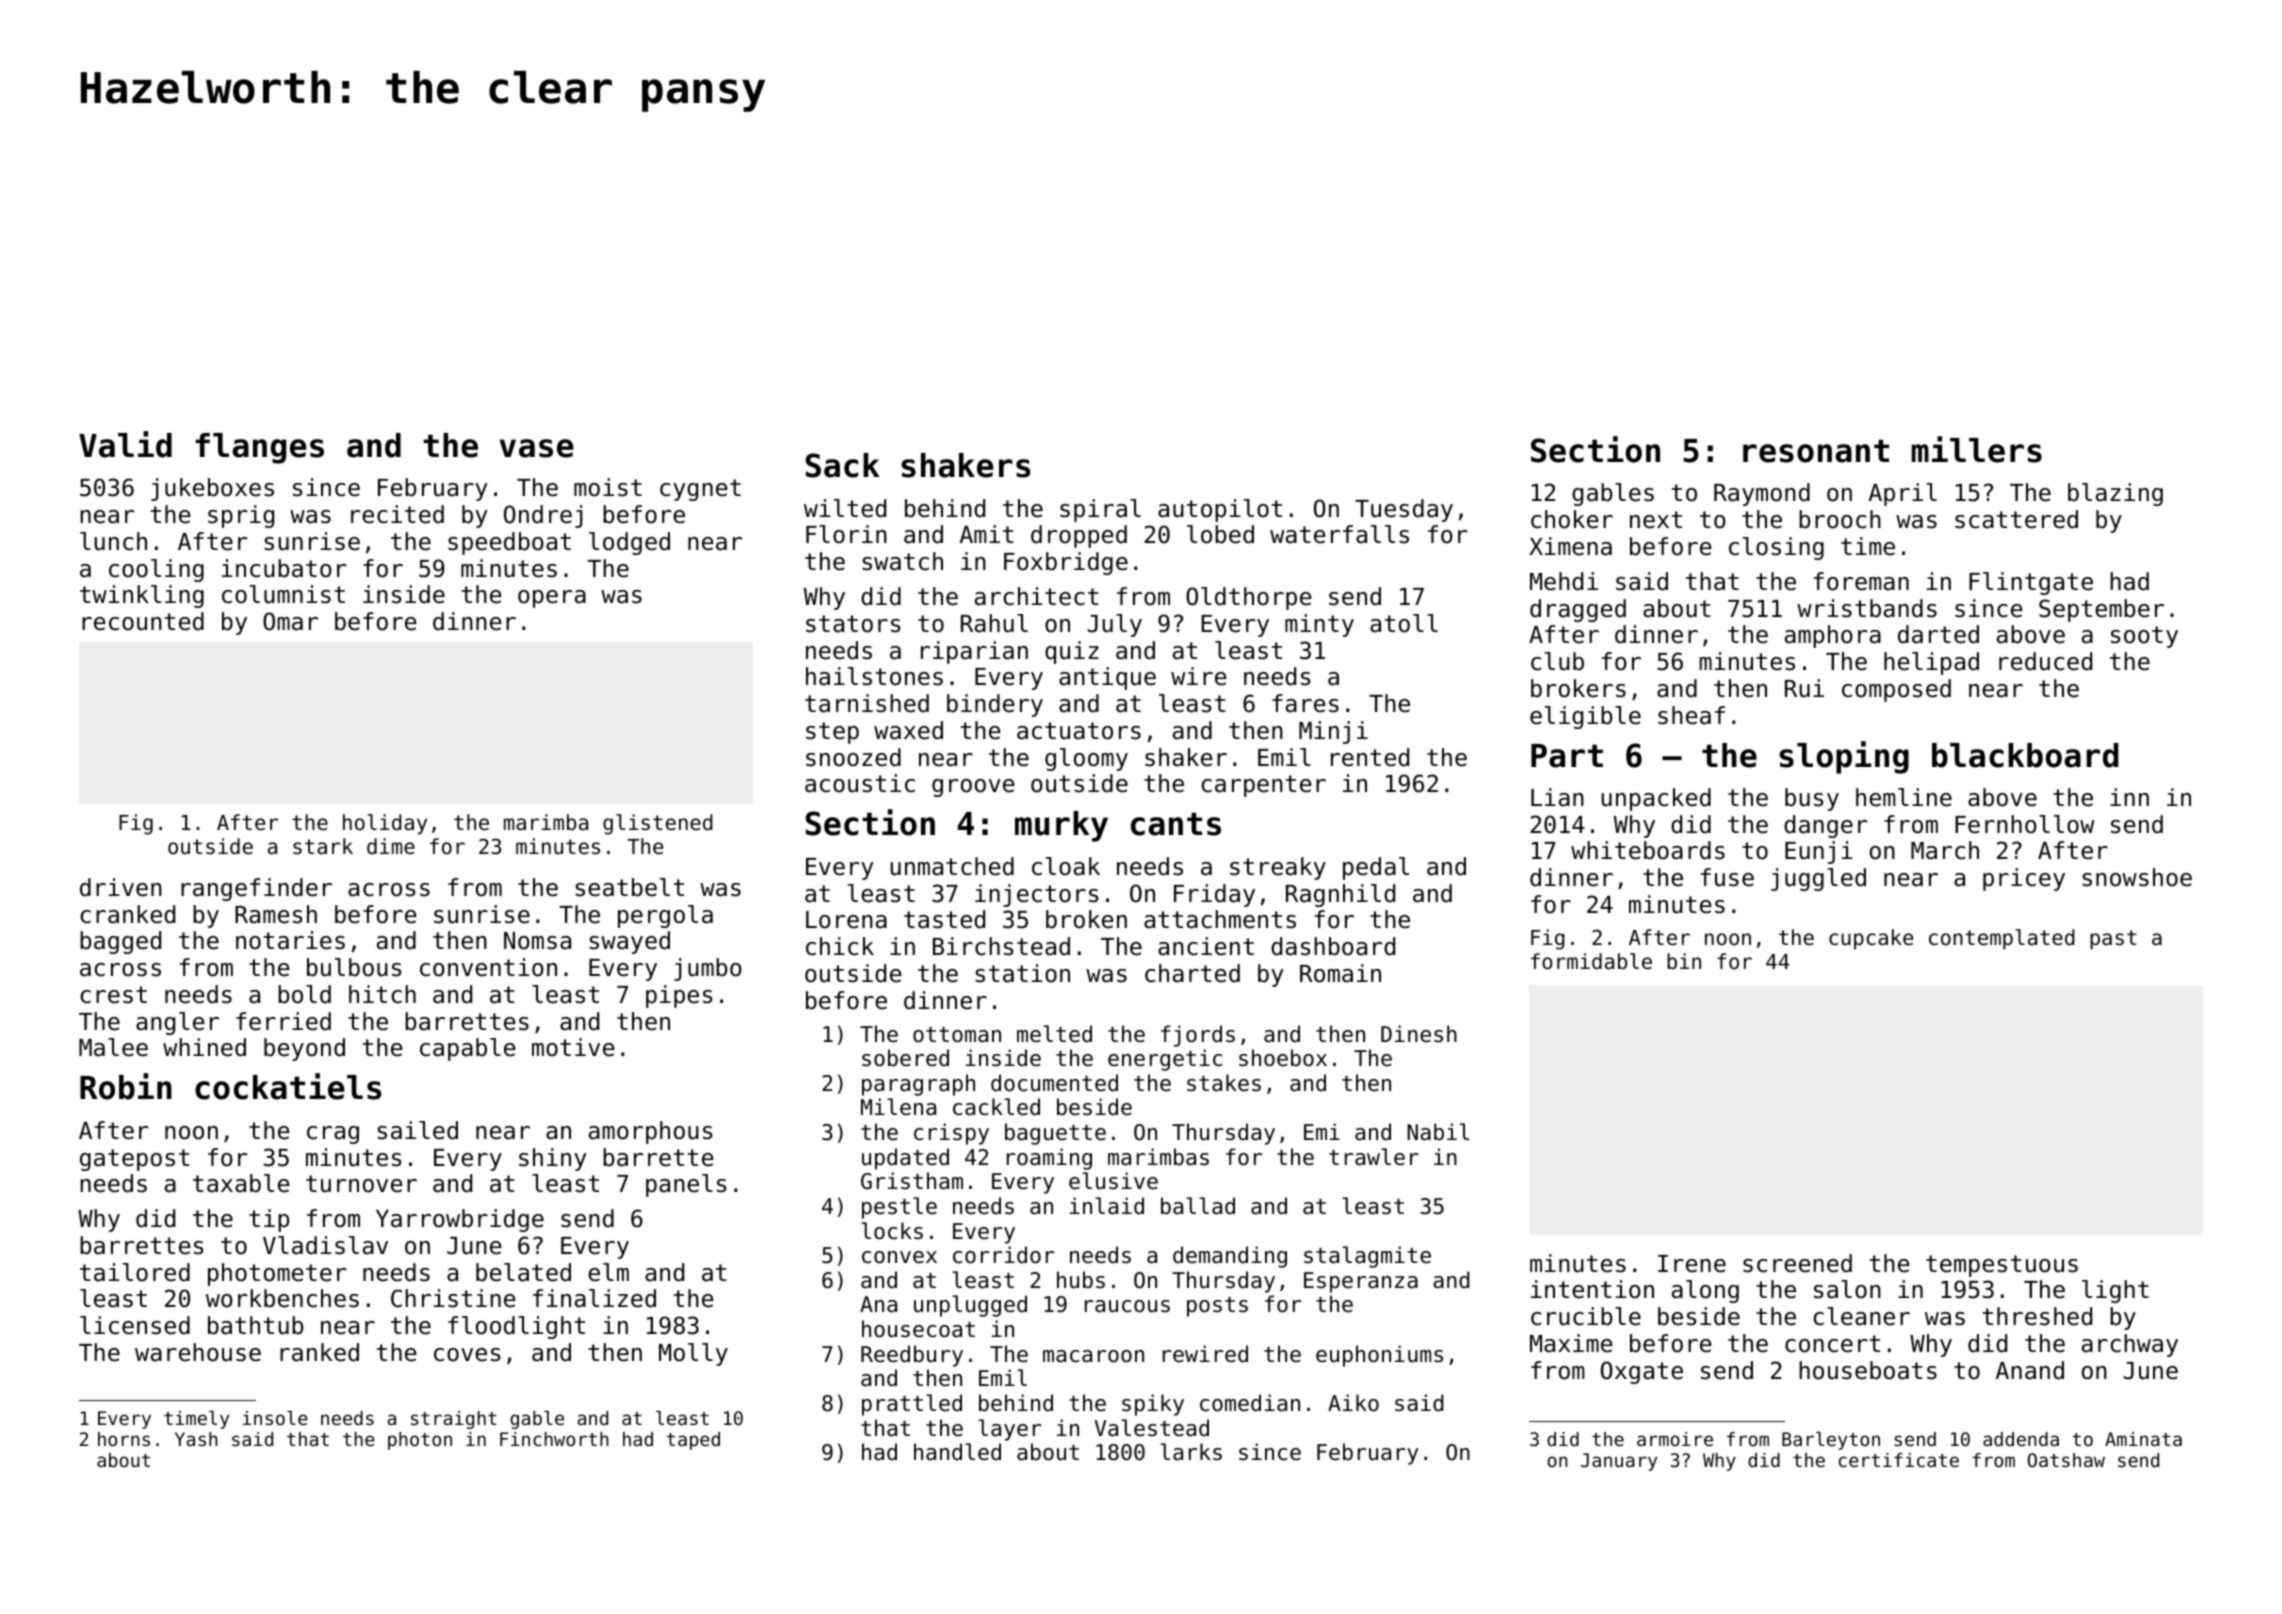 This image has width=2282, height=1614. I want to click on tempestuous, so click(2002, 1266).
